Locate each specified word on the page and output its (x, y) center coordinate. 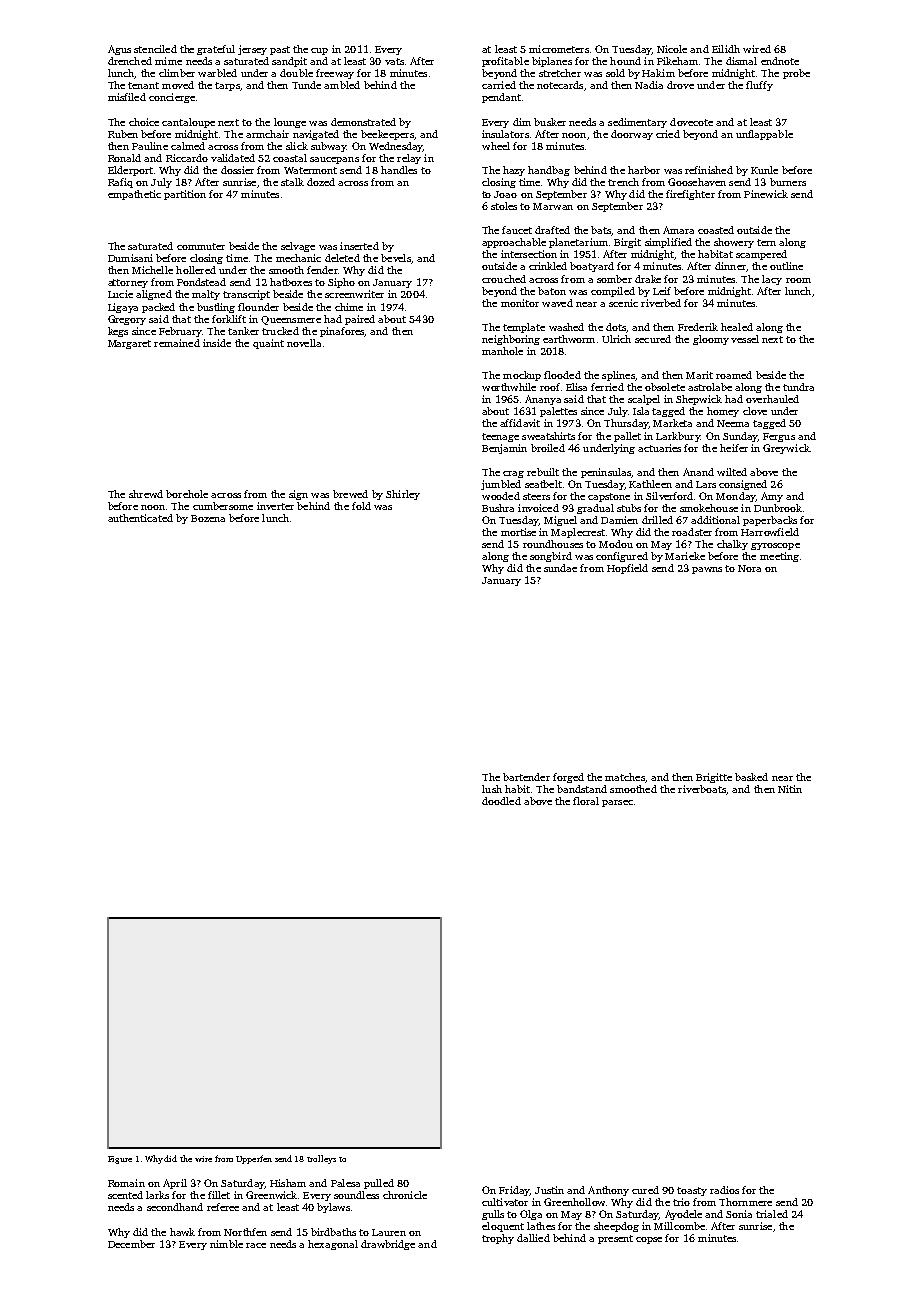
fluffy (759, 86)
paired (360, 320)
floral (586, 801)
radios (724, 1190)
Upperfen (254, 1159)
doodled (501, 801)
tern (766, 242)
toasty (692, 1191)
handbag (549, 171)
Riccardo (187, 158)
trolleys (321, 1159)
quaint (268, 344)
